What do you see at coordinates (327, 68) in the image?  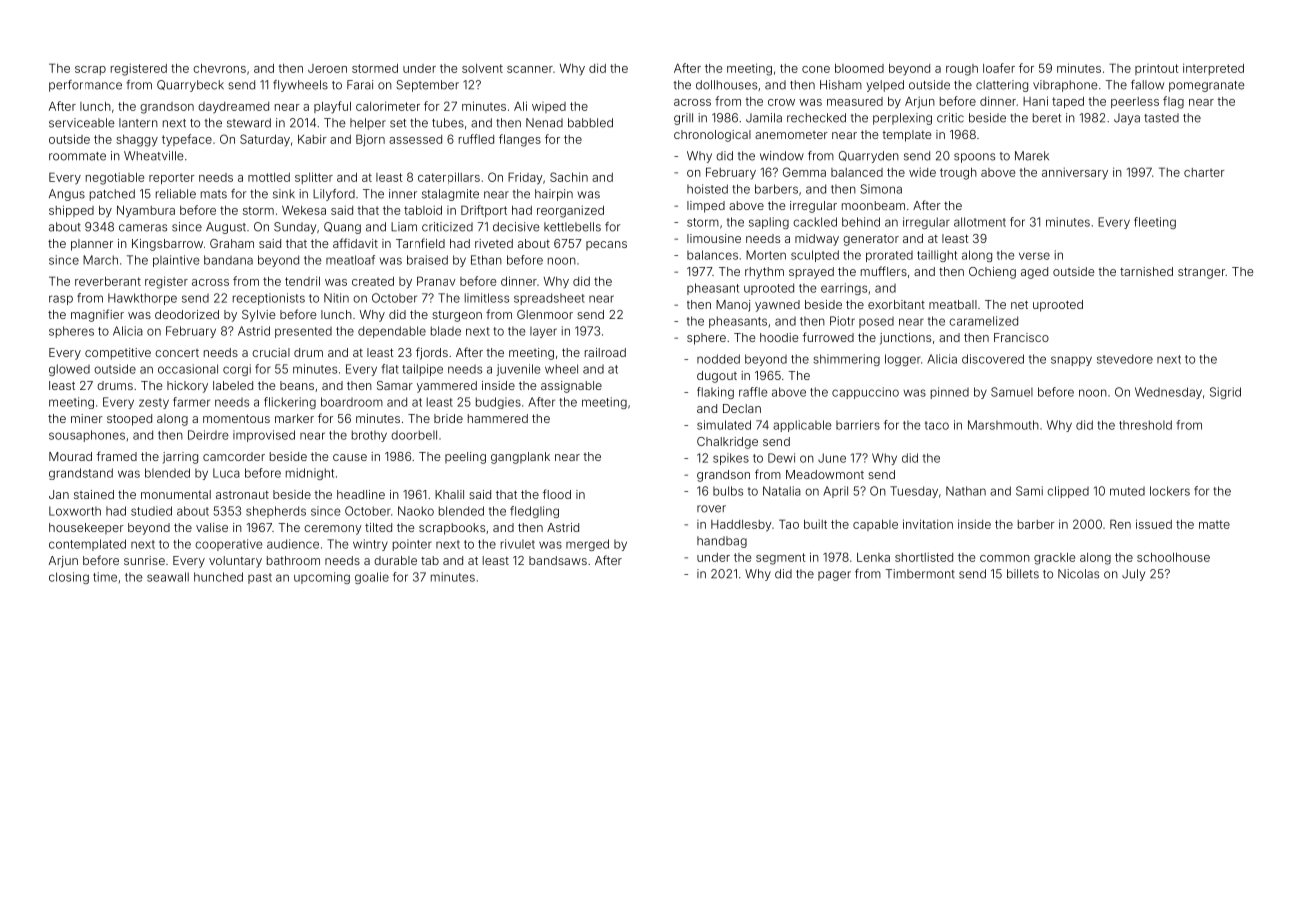 I see `Jeroen` at bounding box center [327, 68].
